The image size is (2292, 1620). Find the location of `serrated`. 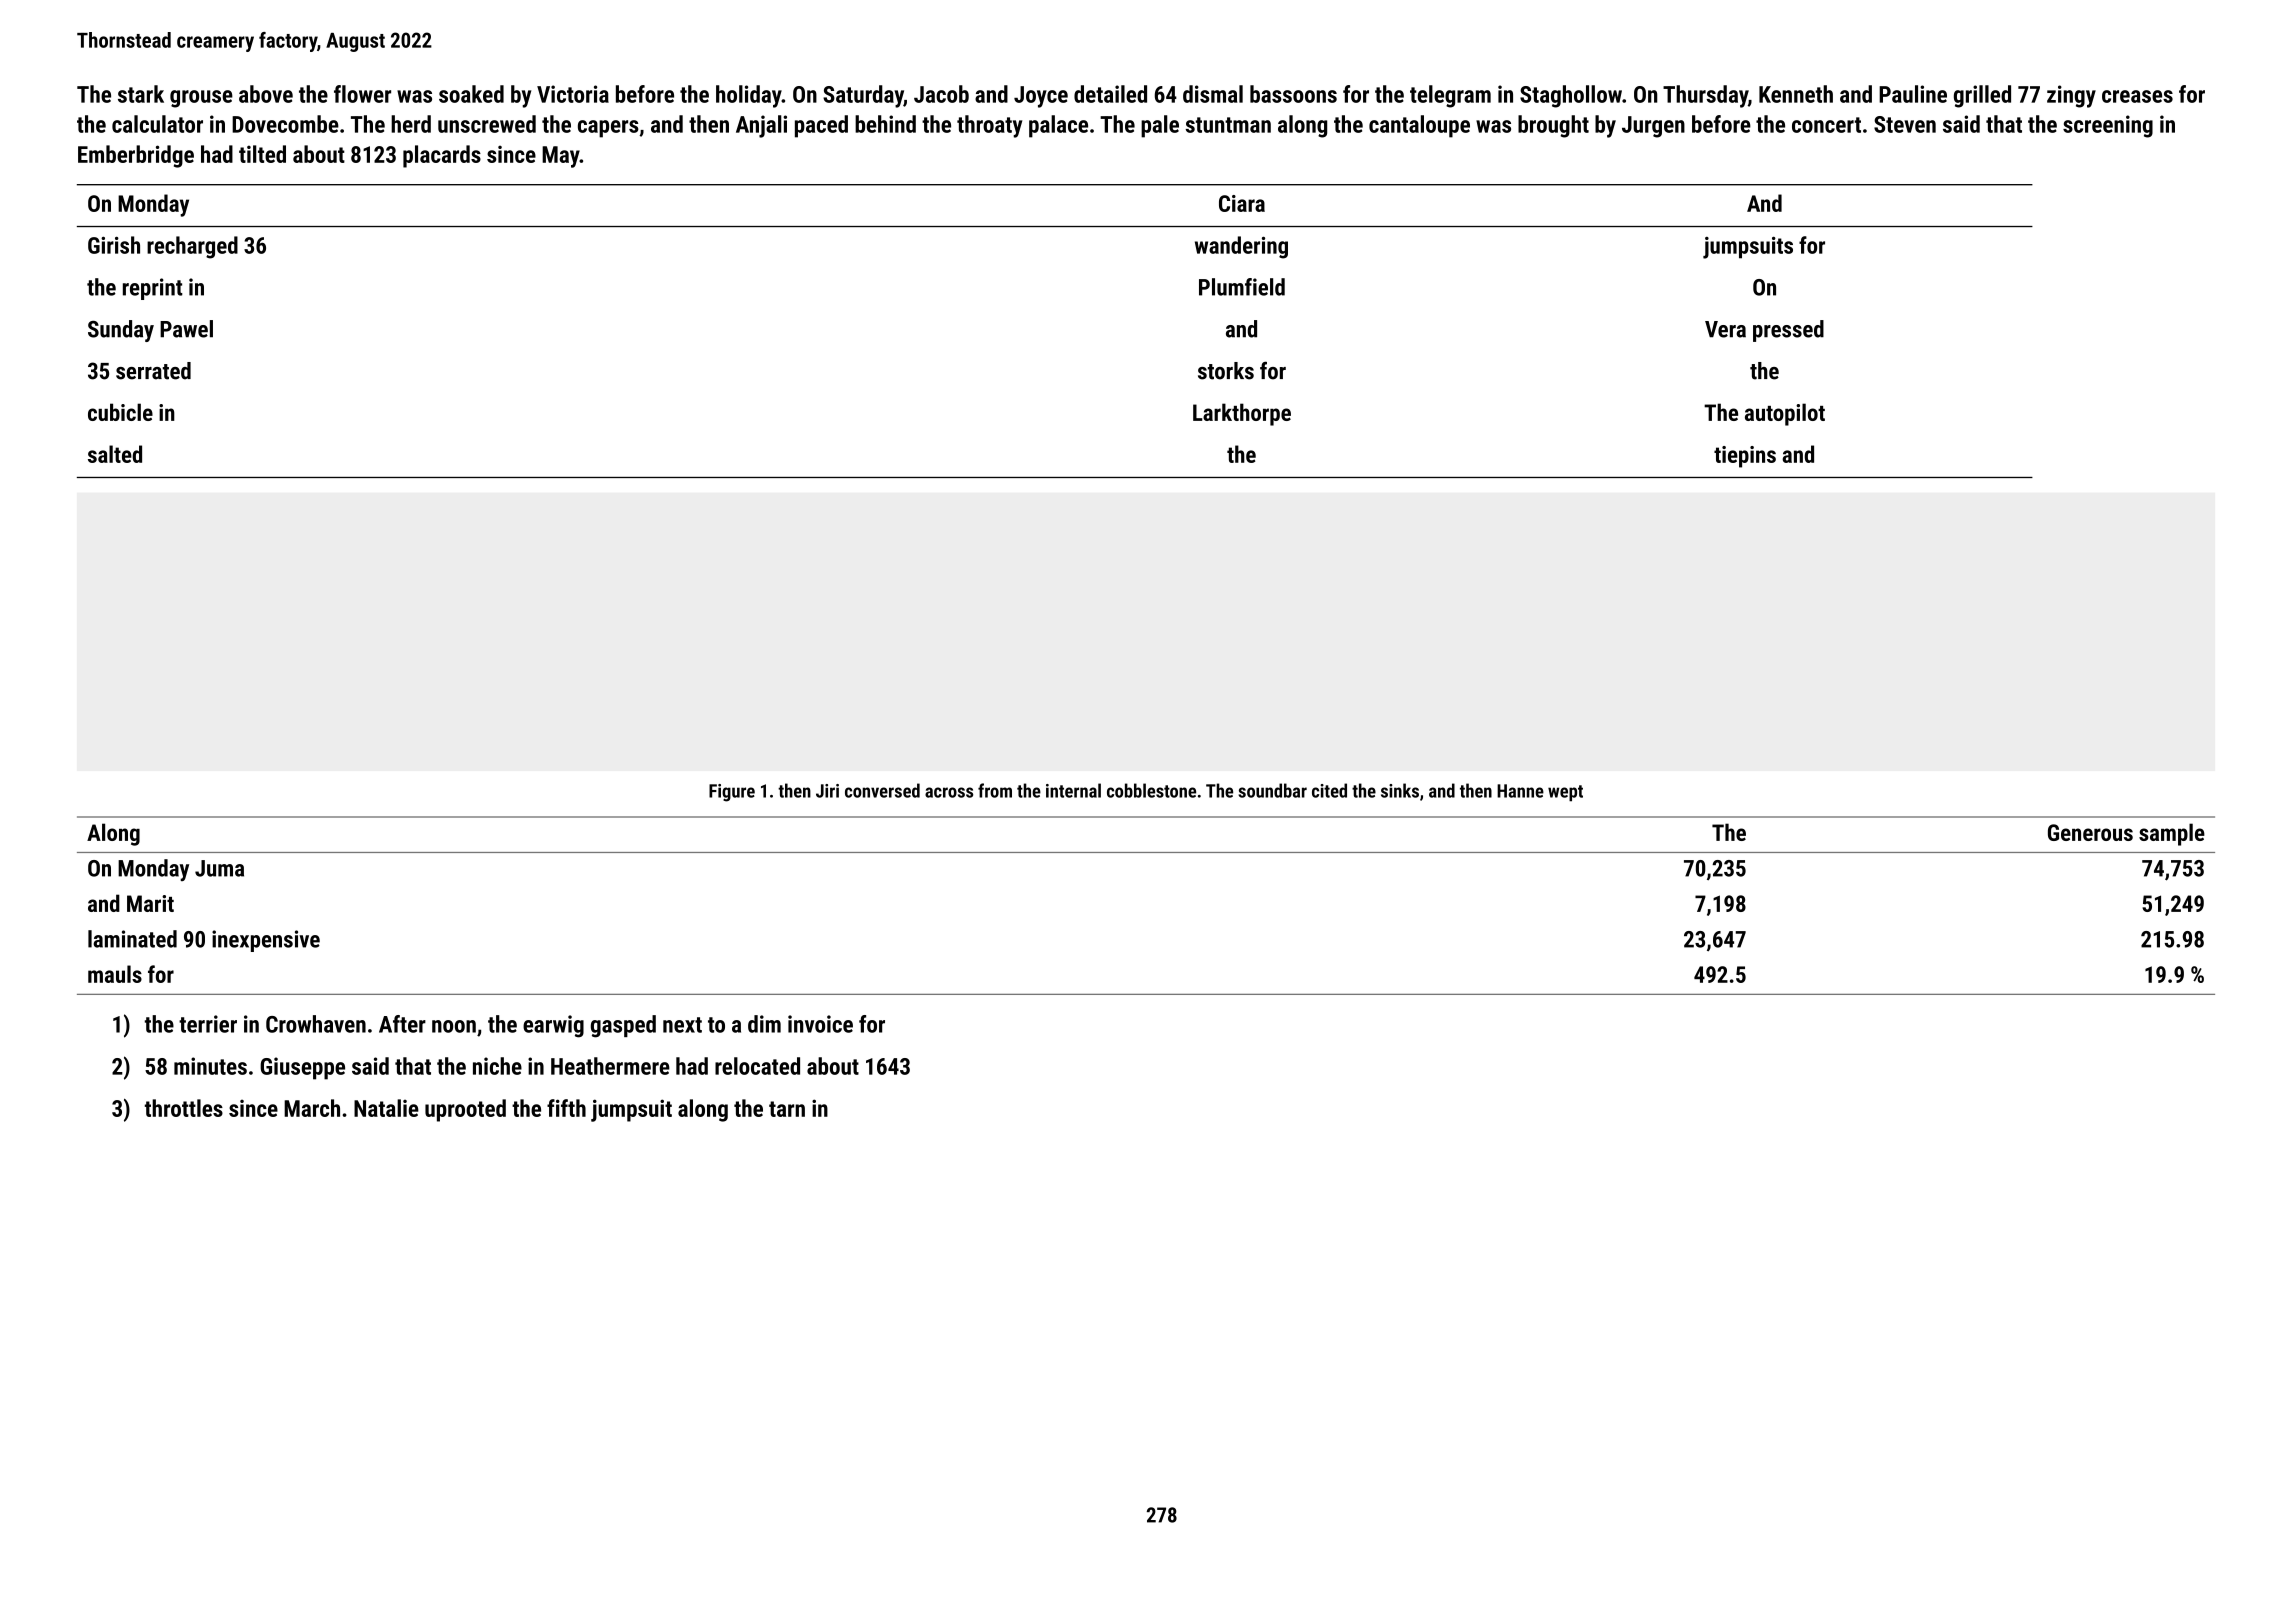

serrated is located at coordinates (153, 371).
